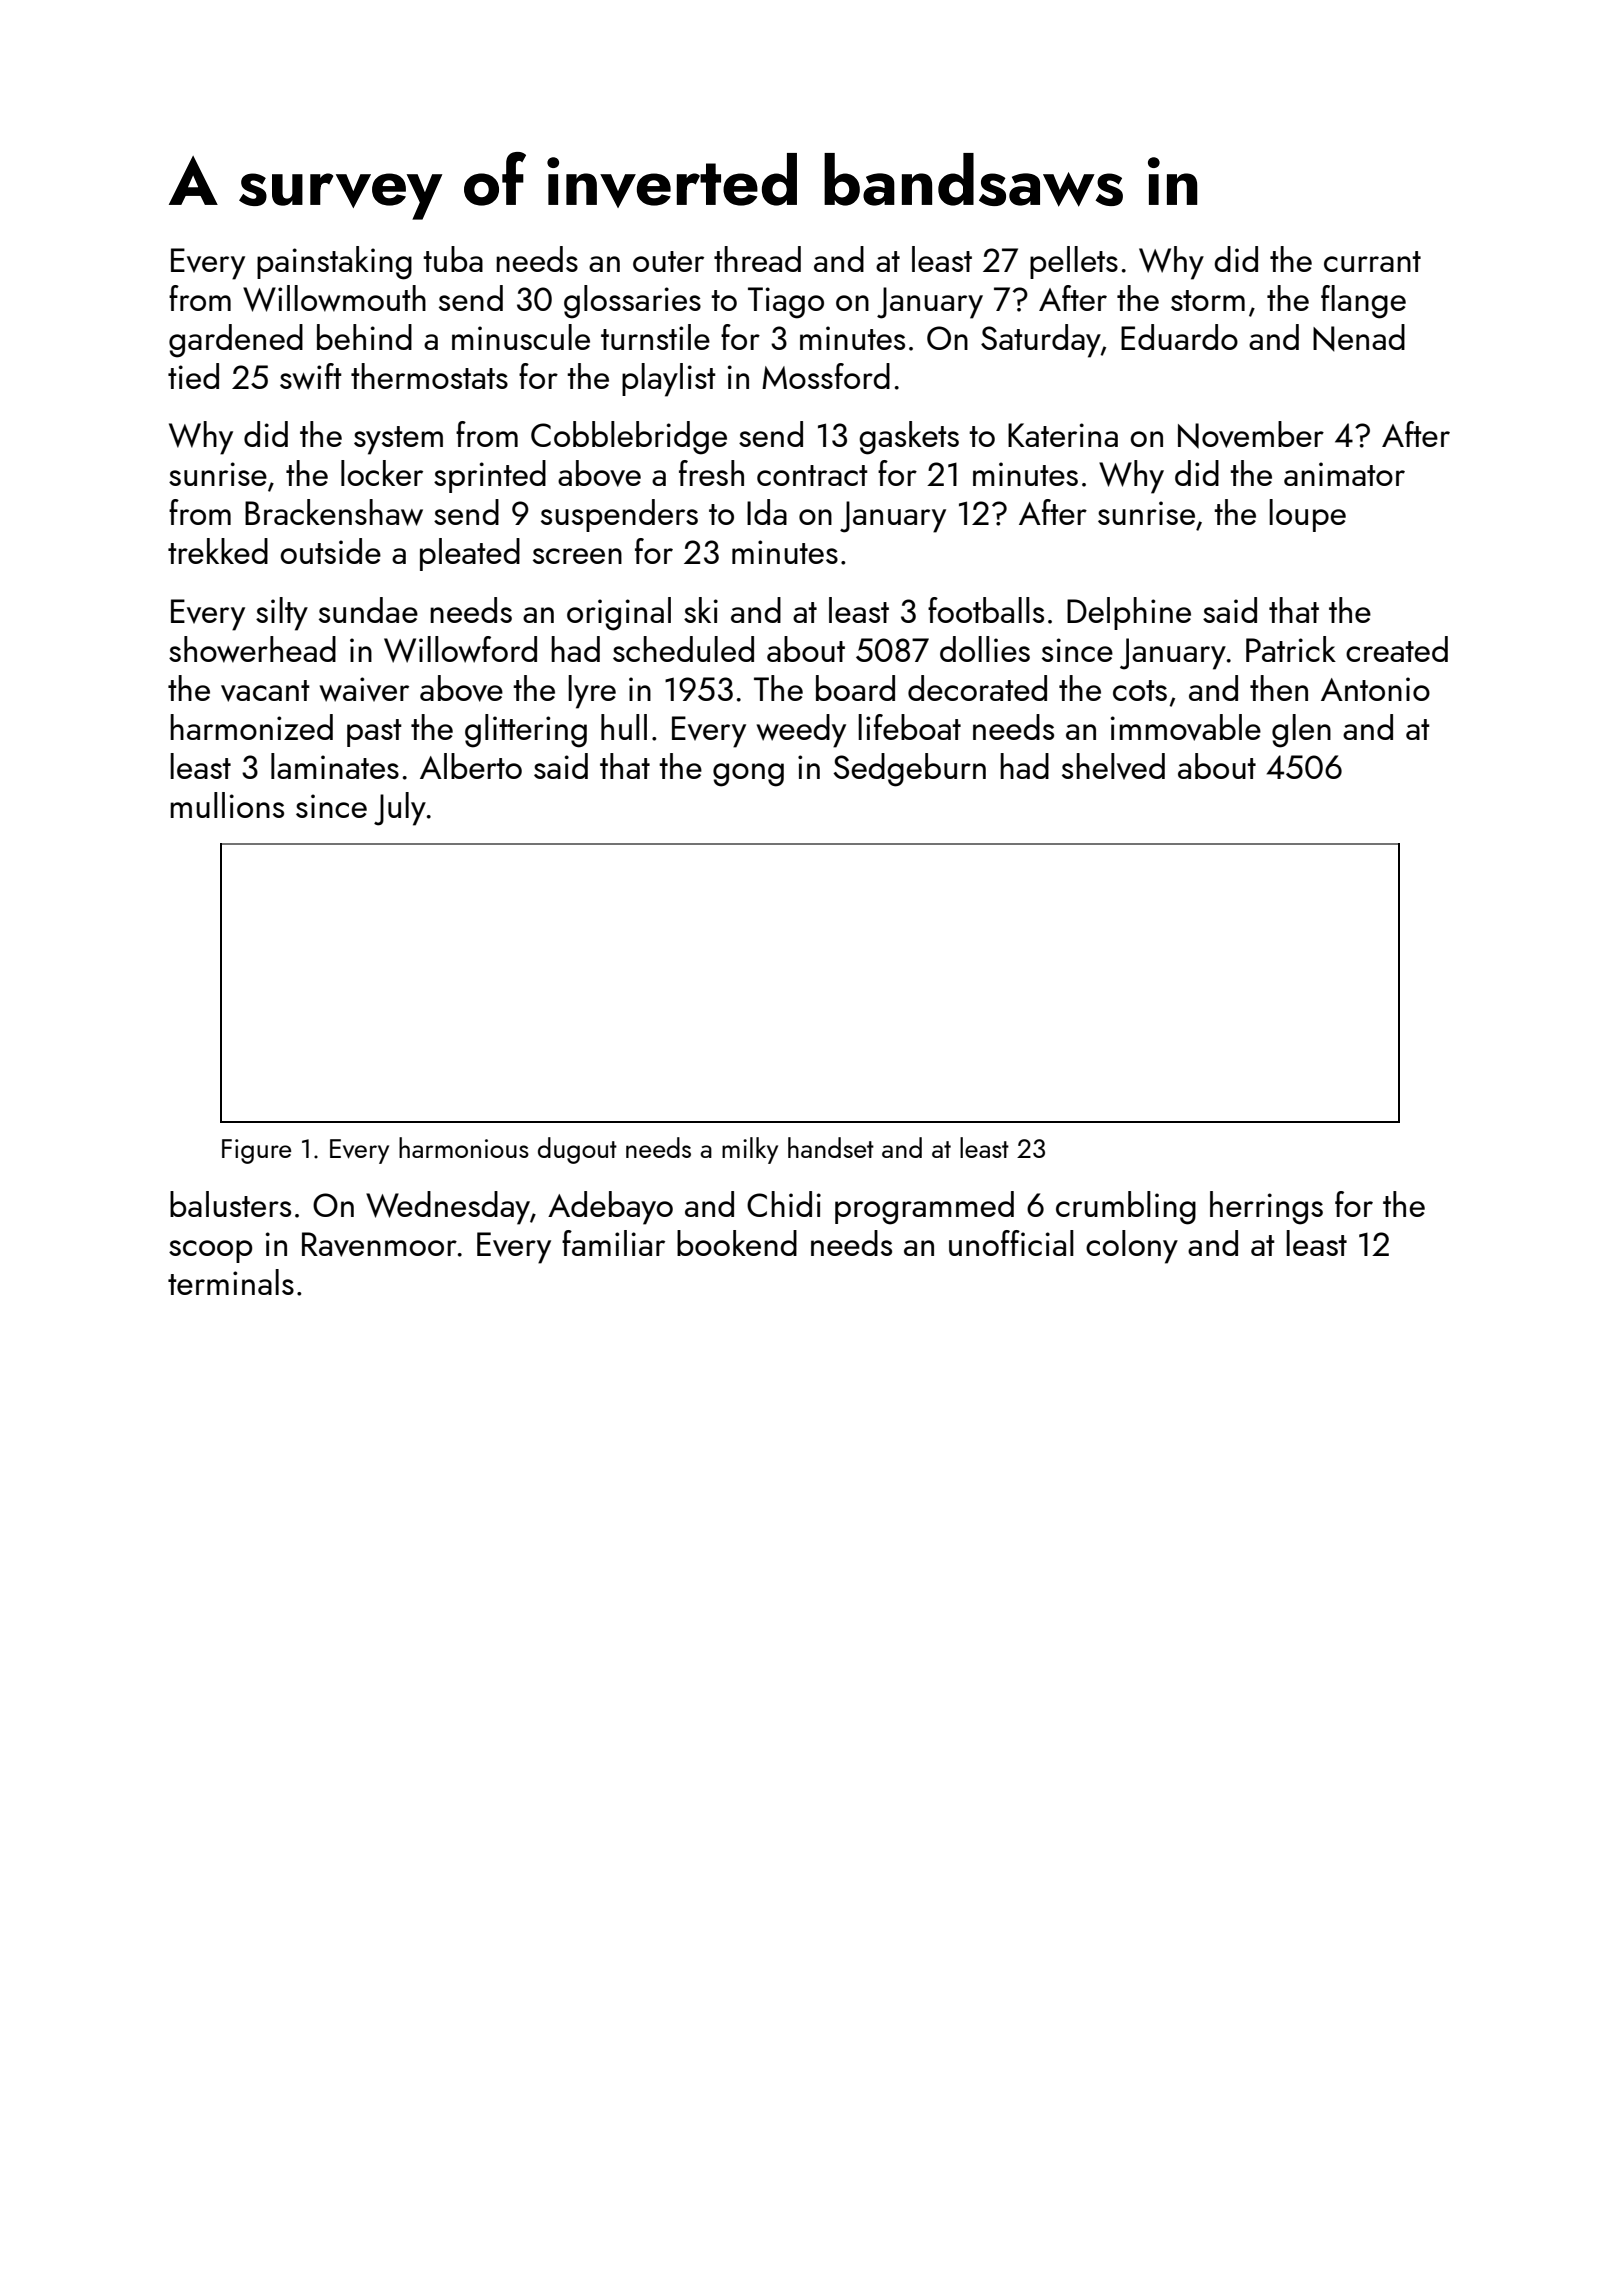 The height and width of the screenshot is (2292, 1620). What do you see at coordinates (683, 649) in the screenshot?
I see `scheduled` at bounding box center [683, 649].
